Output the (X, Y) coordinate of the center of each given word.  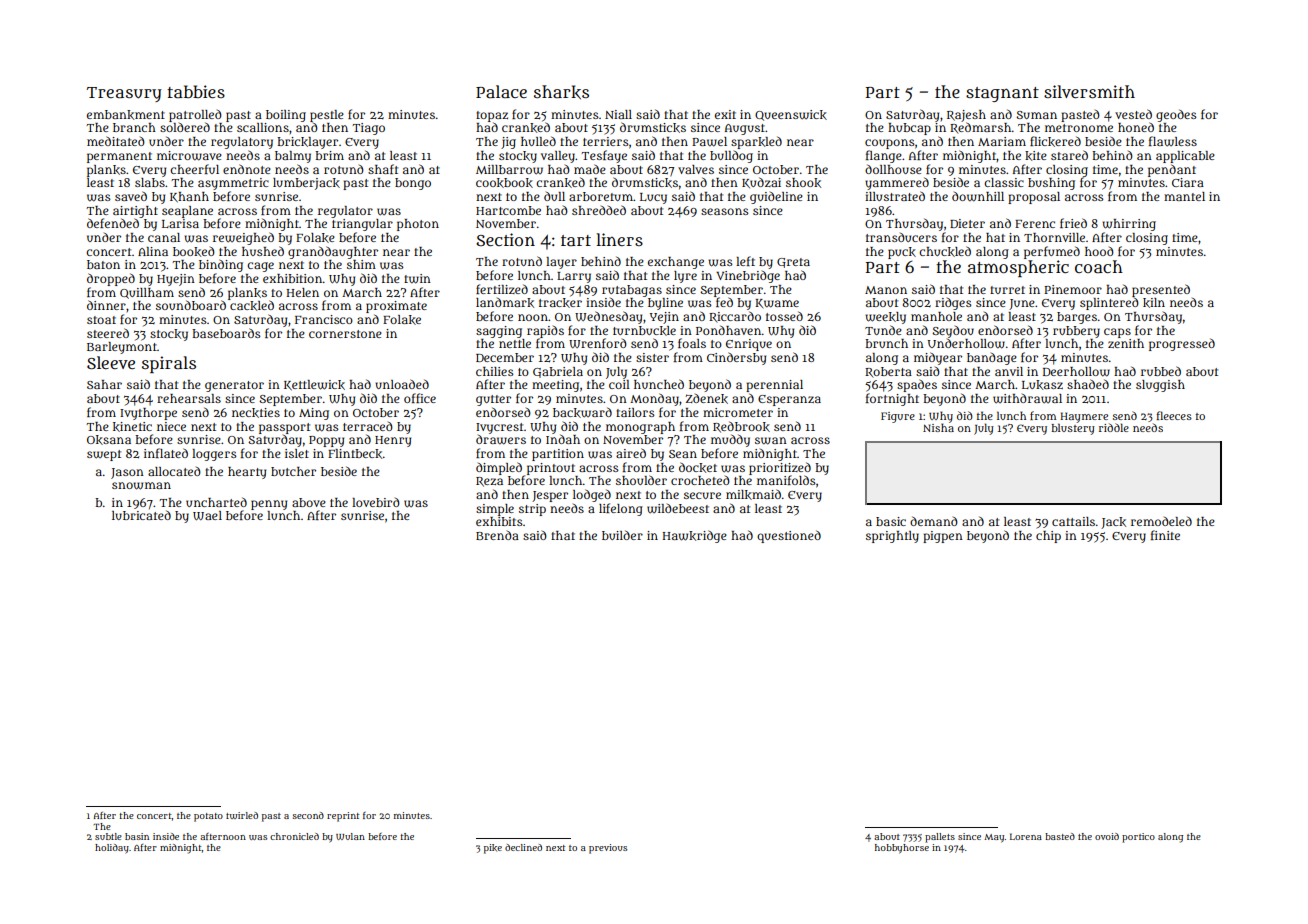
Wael (207, 515)
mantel (1184, 196)
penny (269, 505)
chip (1048, 537)
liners (619, 239)
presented (1161, 290)
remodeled (1161, 521)
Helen (303, 292)
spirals (169, 364)
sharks (561, 92)
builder (622, 535)
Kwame (777, 303)
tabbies (196, 92)
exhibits (499, 521)
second (308, 815)
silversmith (1089, 91)
